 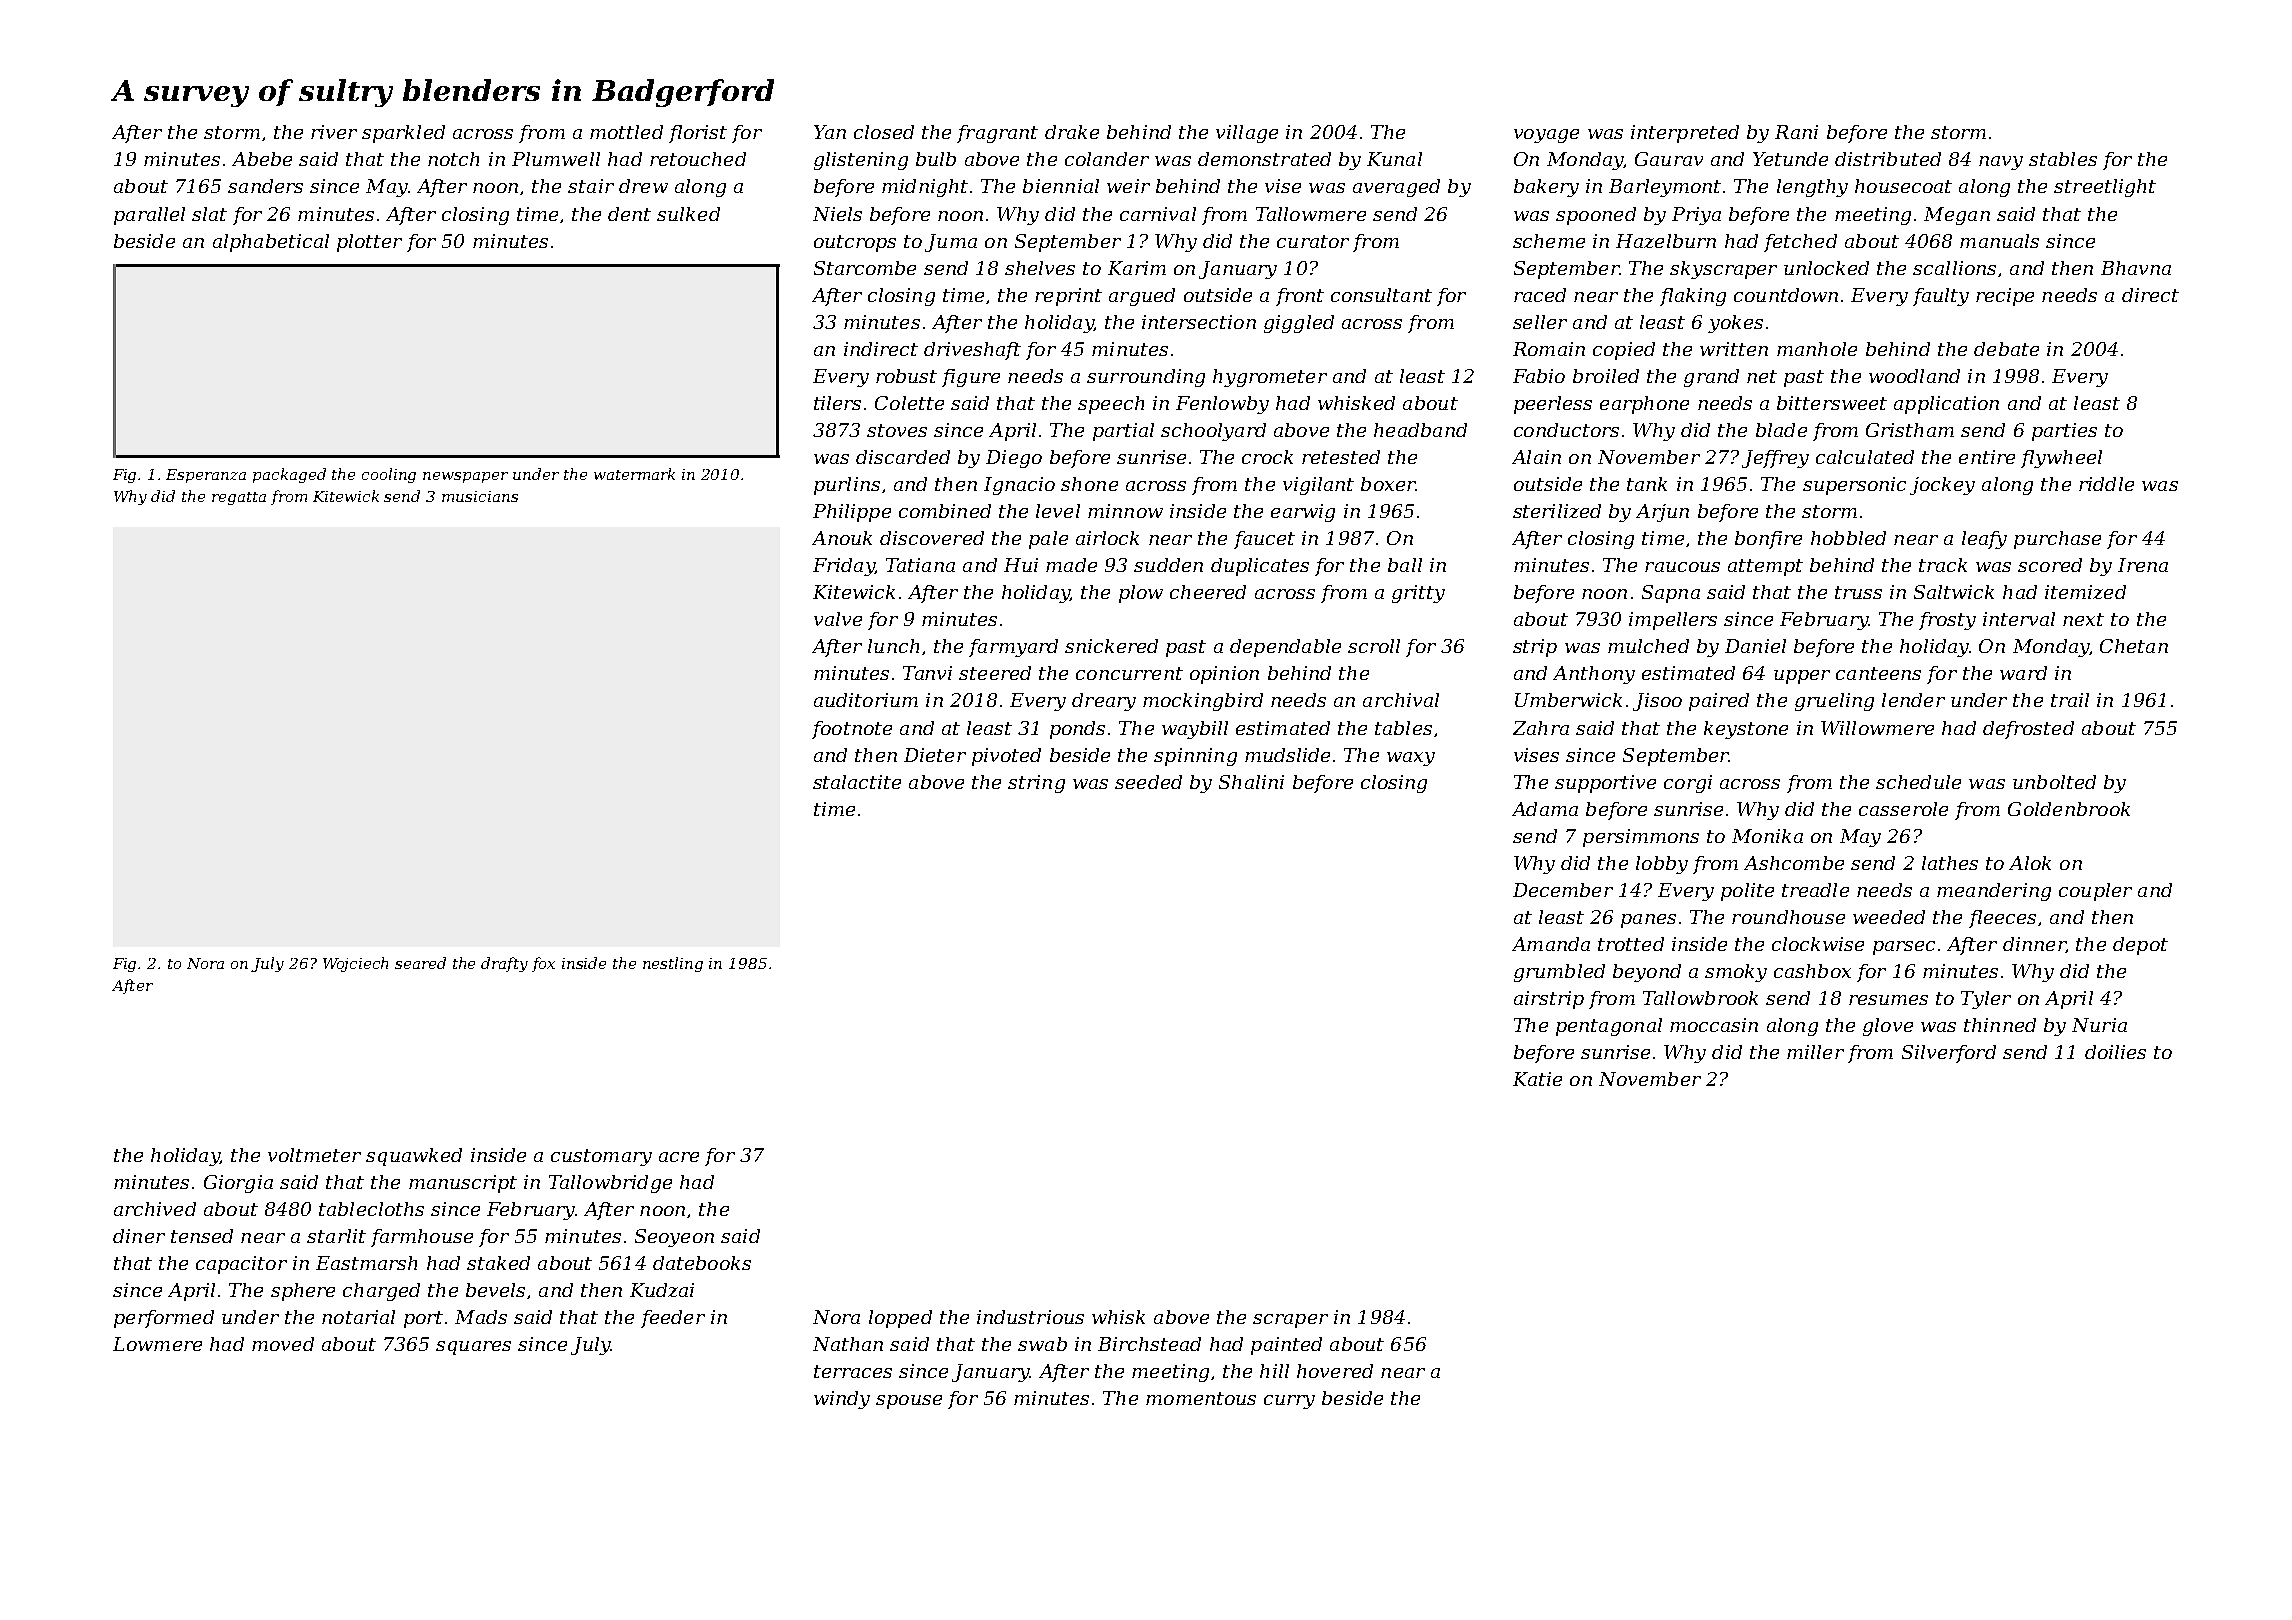 What do you see at coordinates (1537, 1079) in the screenshot?
I see `Katie` at bounding box center [1537, 1079].
